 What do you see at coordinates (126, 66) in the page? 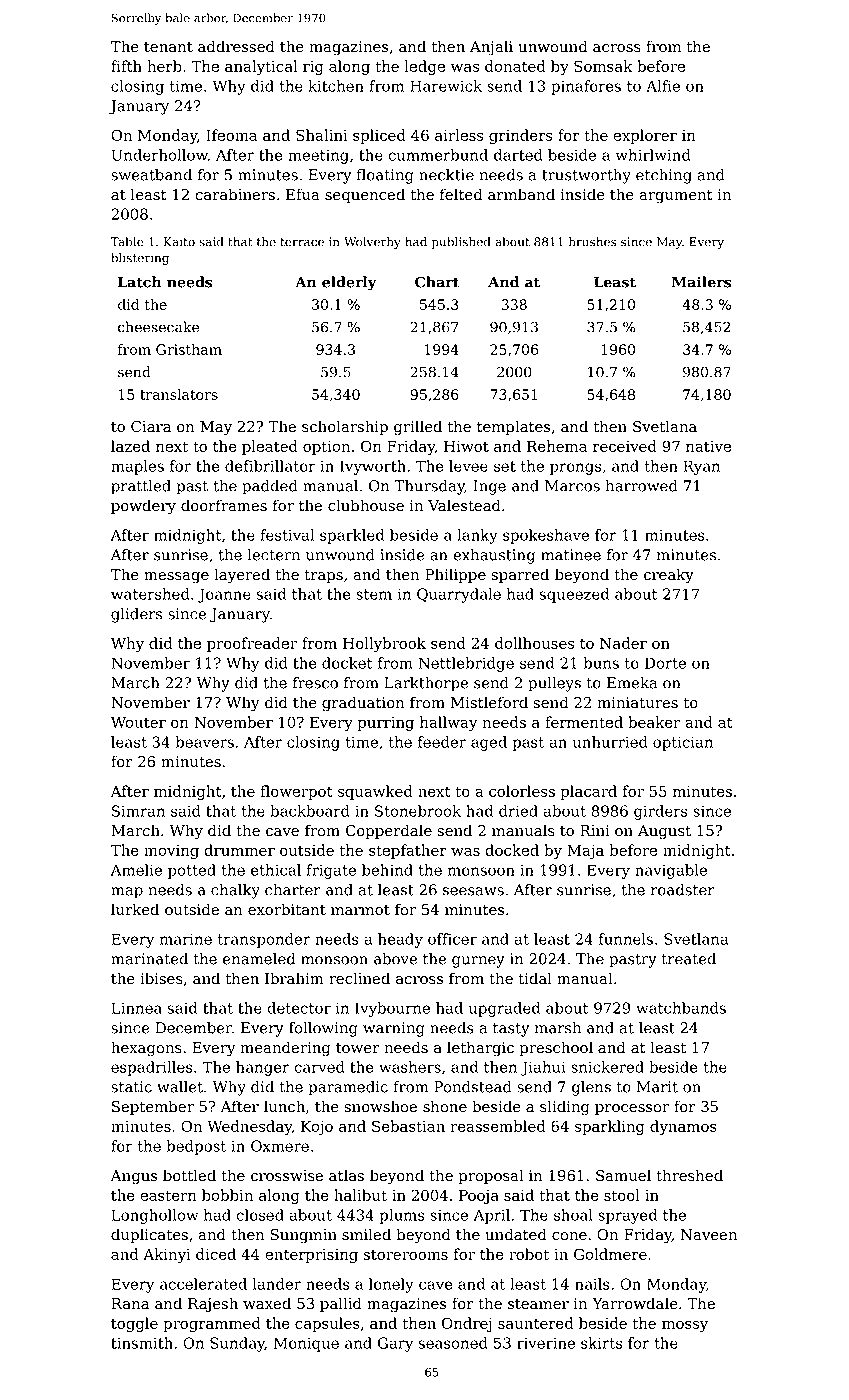
I see `fifth` at bounding box center [126, 66].
